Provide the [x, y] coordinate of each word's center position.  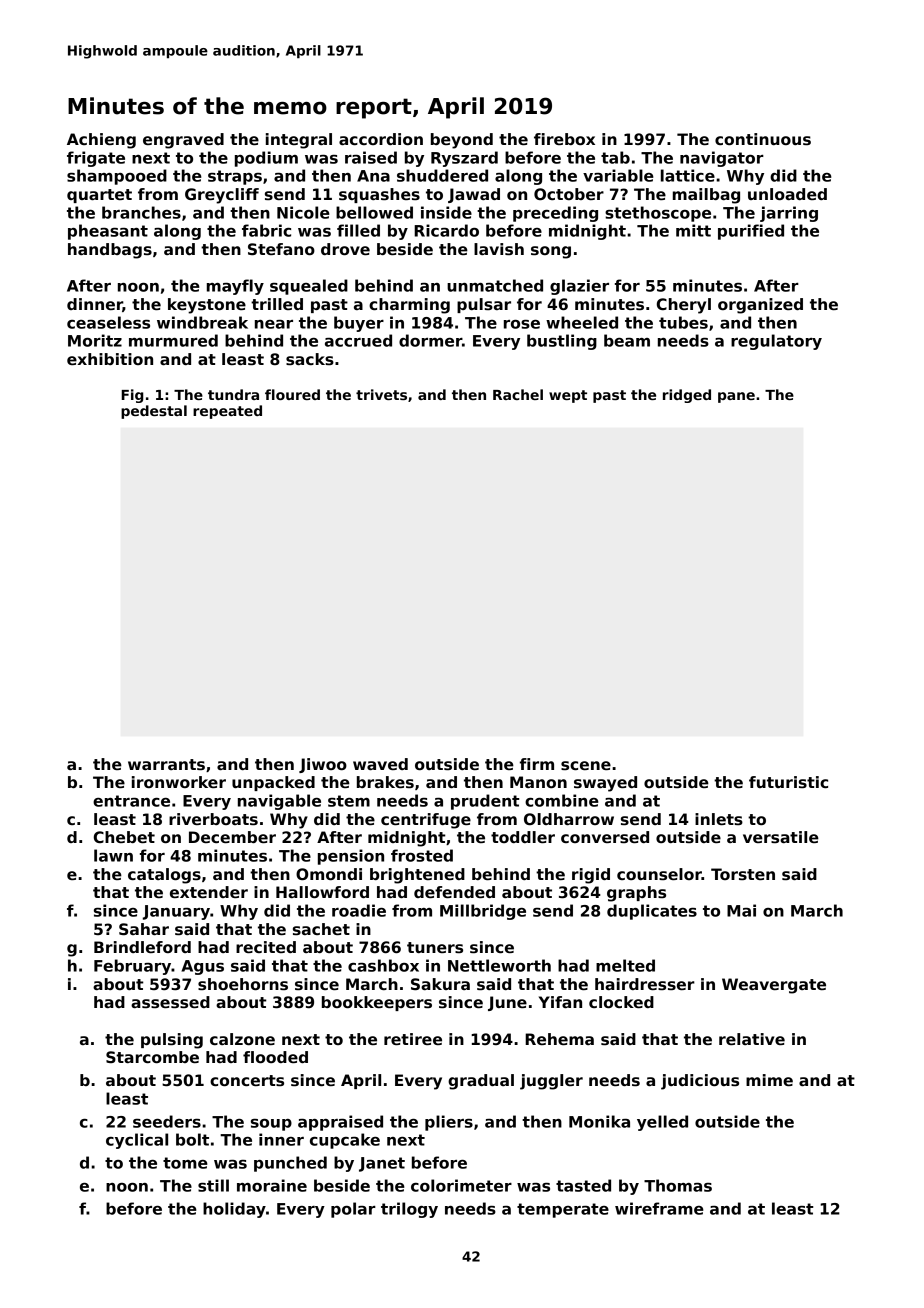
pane [736, 397]
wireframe [659, 1208]
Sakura [440, 984]
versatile [781, 837]
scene [586, 765]
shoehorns [243, 984]
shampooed [117, 177]
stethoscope [658, 214]
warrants [166, 765]
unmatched [495, 285]
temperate [563, 1210]
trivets [381, 394]
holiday [234, 1210]
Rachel [518, 394]
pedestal [154, 412]
